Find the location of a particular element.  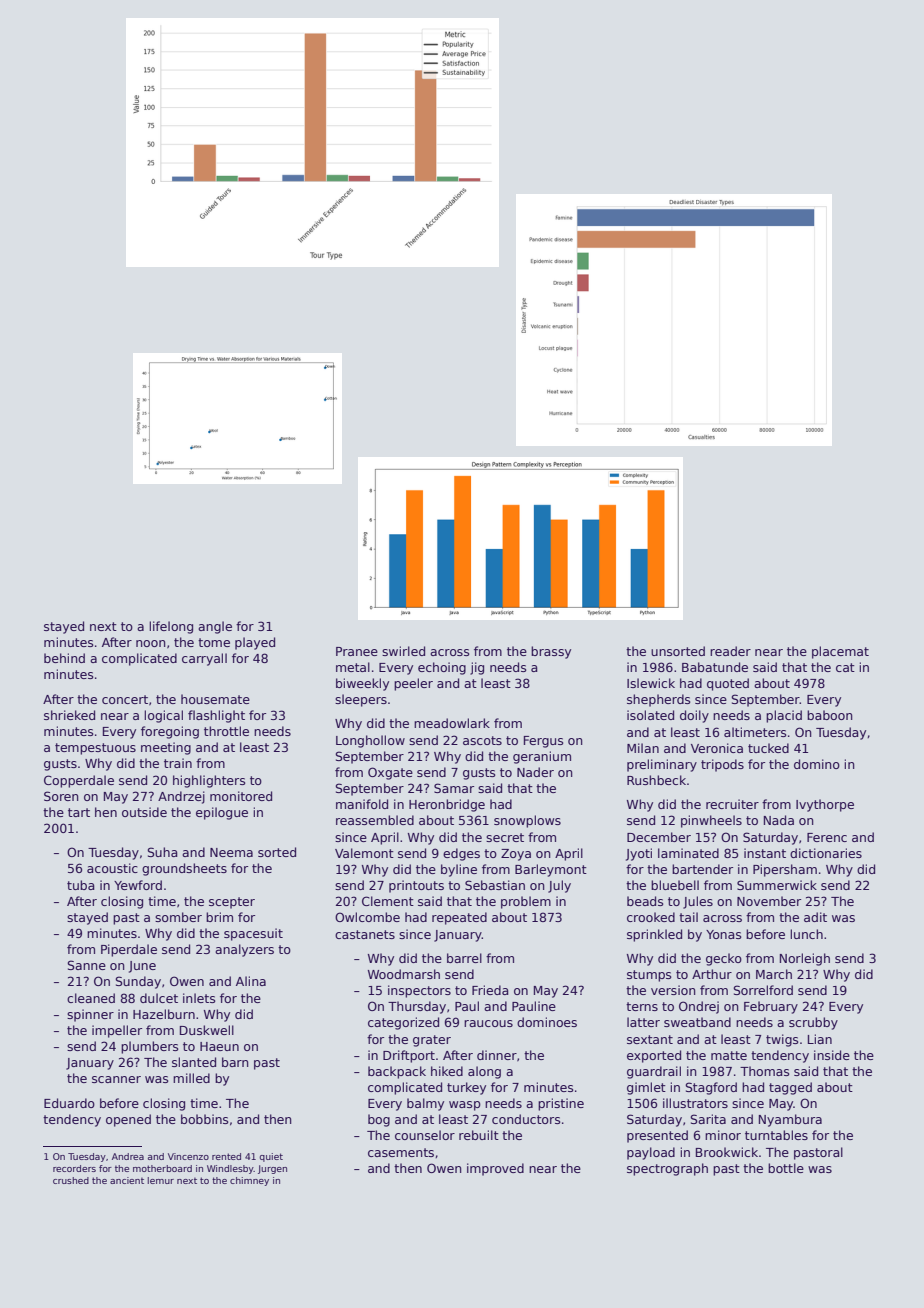

Soren is located at coordinates (61, 796).
